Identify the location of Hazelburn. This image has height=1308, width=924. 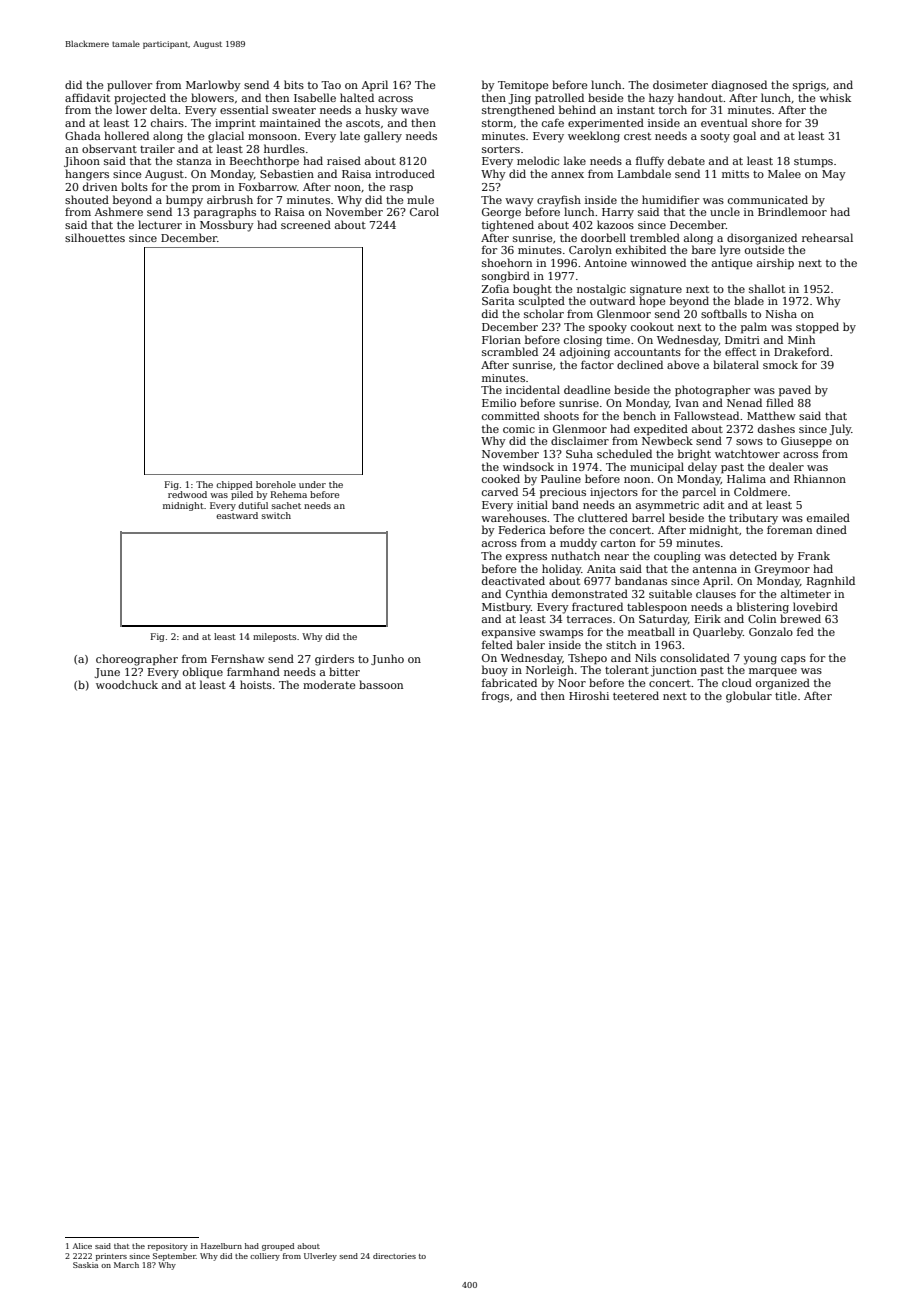
(221, 1246).
